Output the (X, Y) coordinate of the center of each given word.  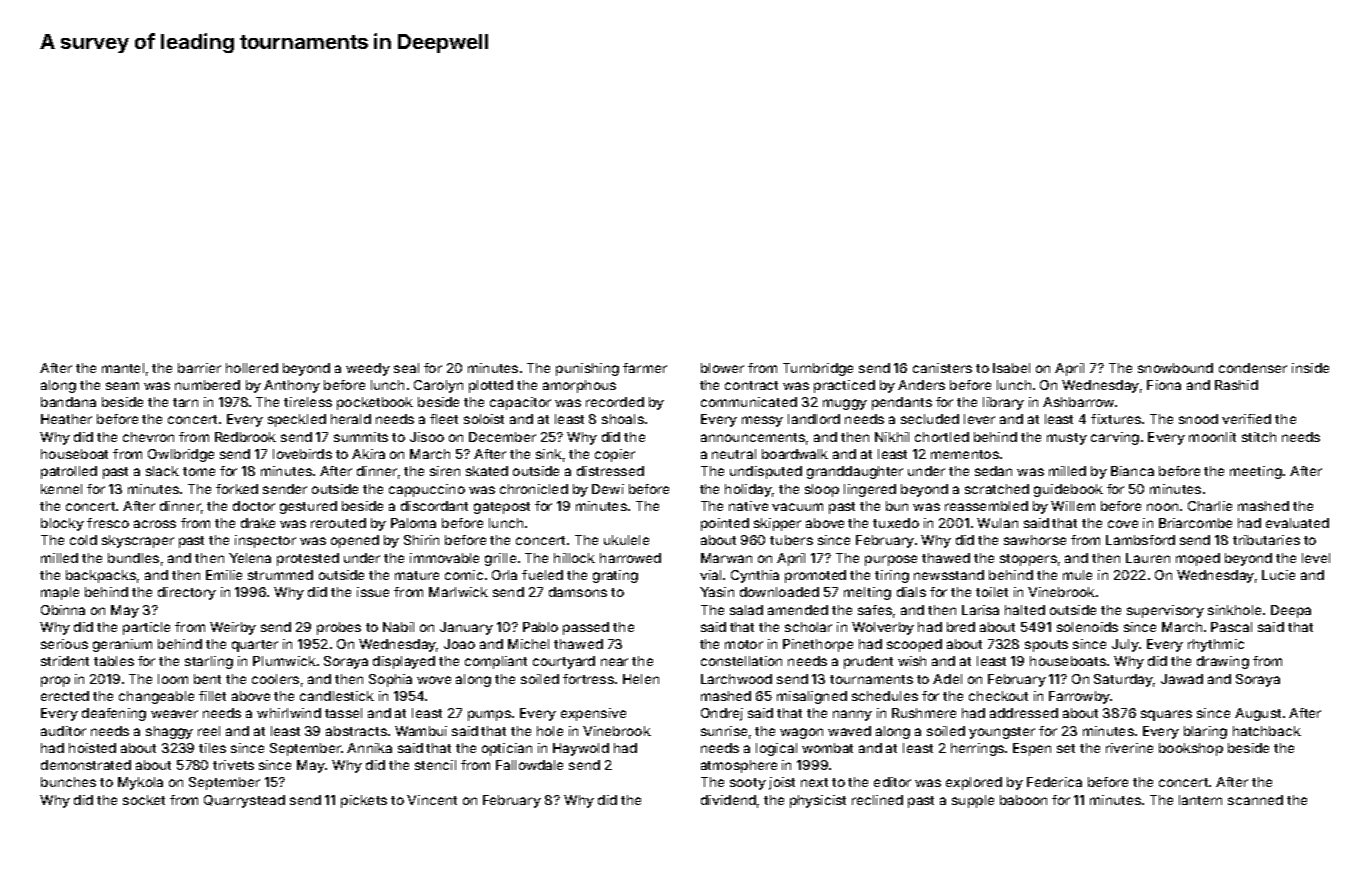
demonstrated (86, 765)
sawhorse (1035, 540)
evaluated (1297, 523)
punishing (587, 369)
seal (406, 368)
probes (339, 628)
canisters (942, 368)
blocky (62, 524)
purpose (891, 560)
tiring (892, 576)
